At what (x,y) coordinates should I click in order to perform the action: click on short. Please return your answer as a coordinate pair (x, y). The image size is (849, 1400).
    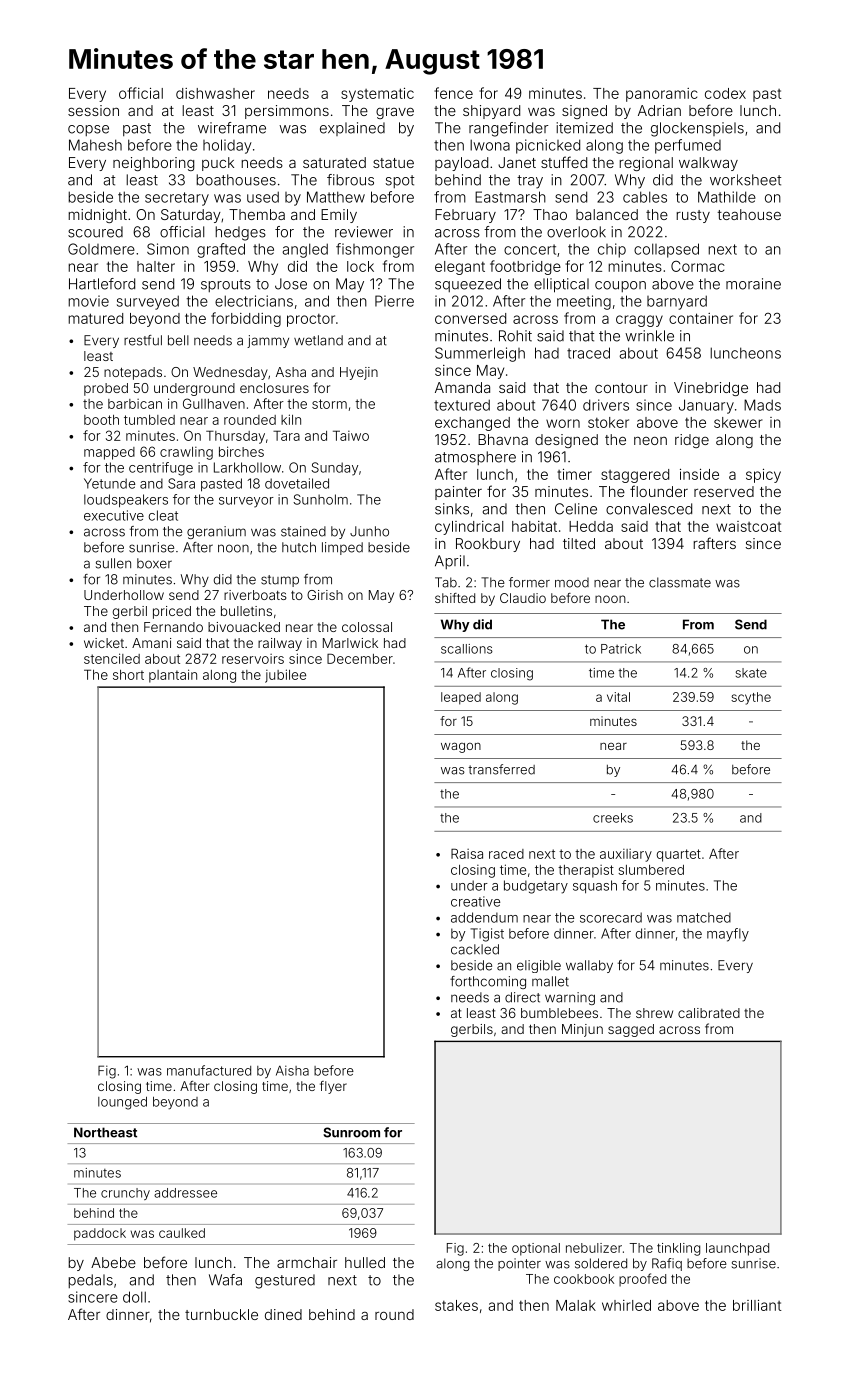
    Looking at the image, I should click on (128, 675).
